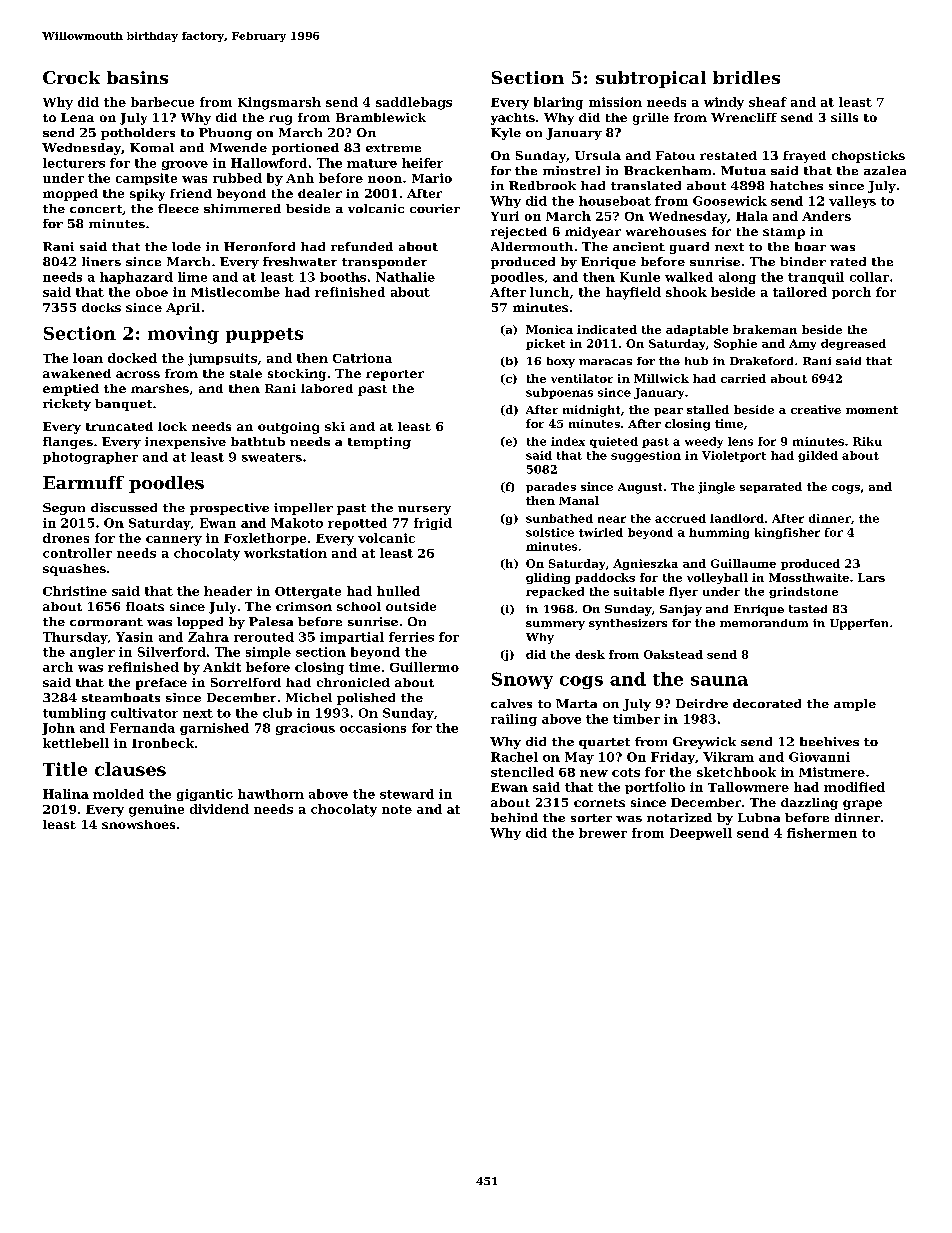 The image size is (952, 1233). What do you see at coordinates (746, 77) in the page?
I see `bridles` at bounding box center [746, 77].
